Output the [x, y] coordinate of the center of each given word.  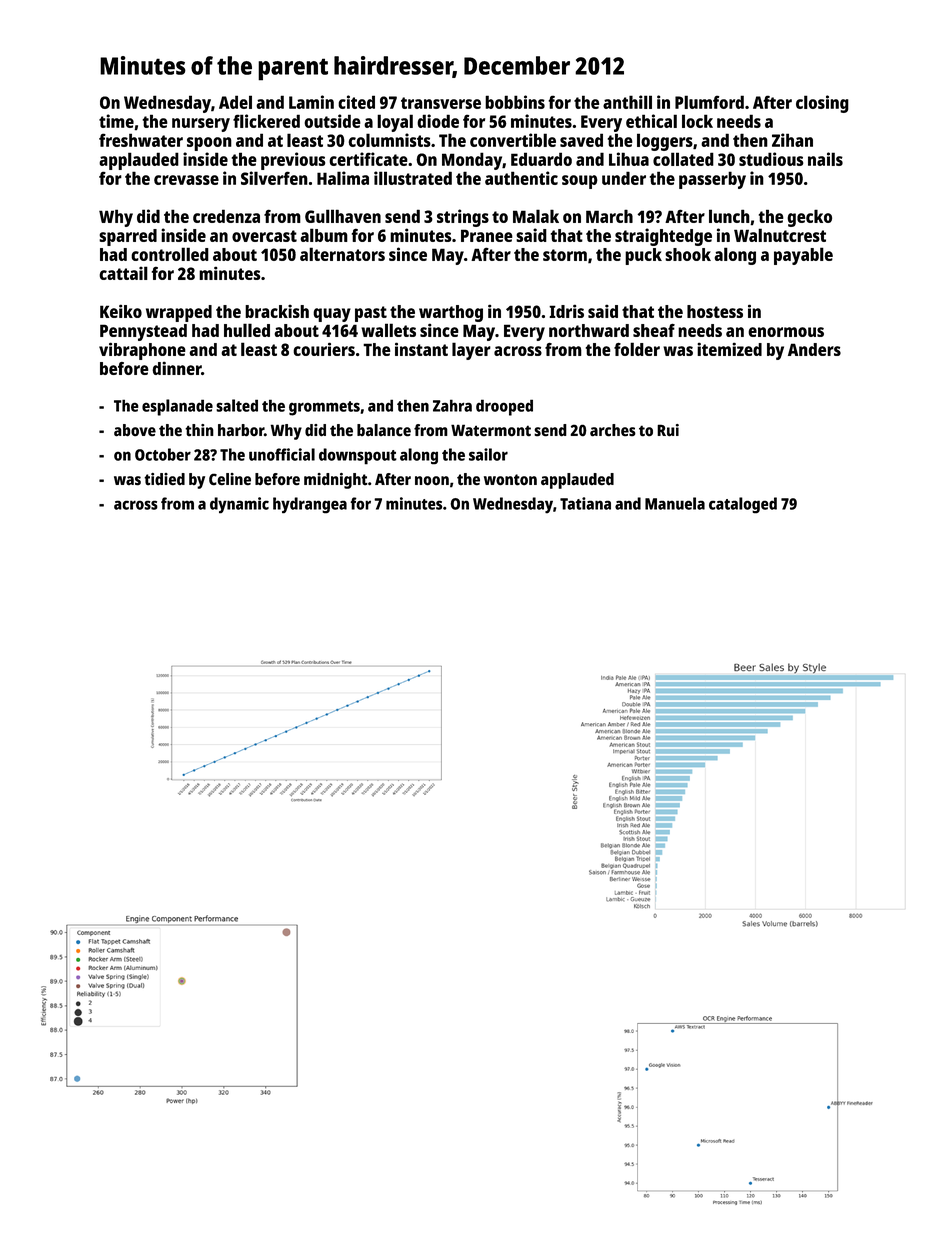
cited [356, 102]
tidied [164, 479]
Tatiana [585, 503]
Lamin [311, 102]
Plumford [709, 102]
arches [613, 430]
